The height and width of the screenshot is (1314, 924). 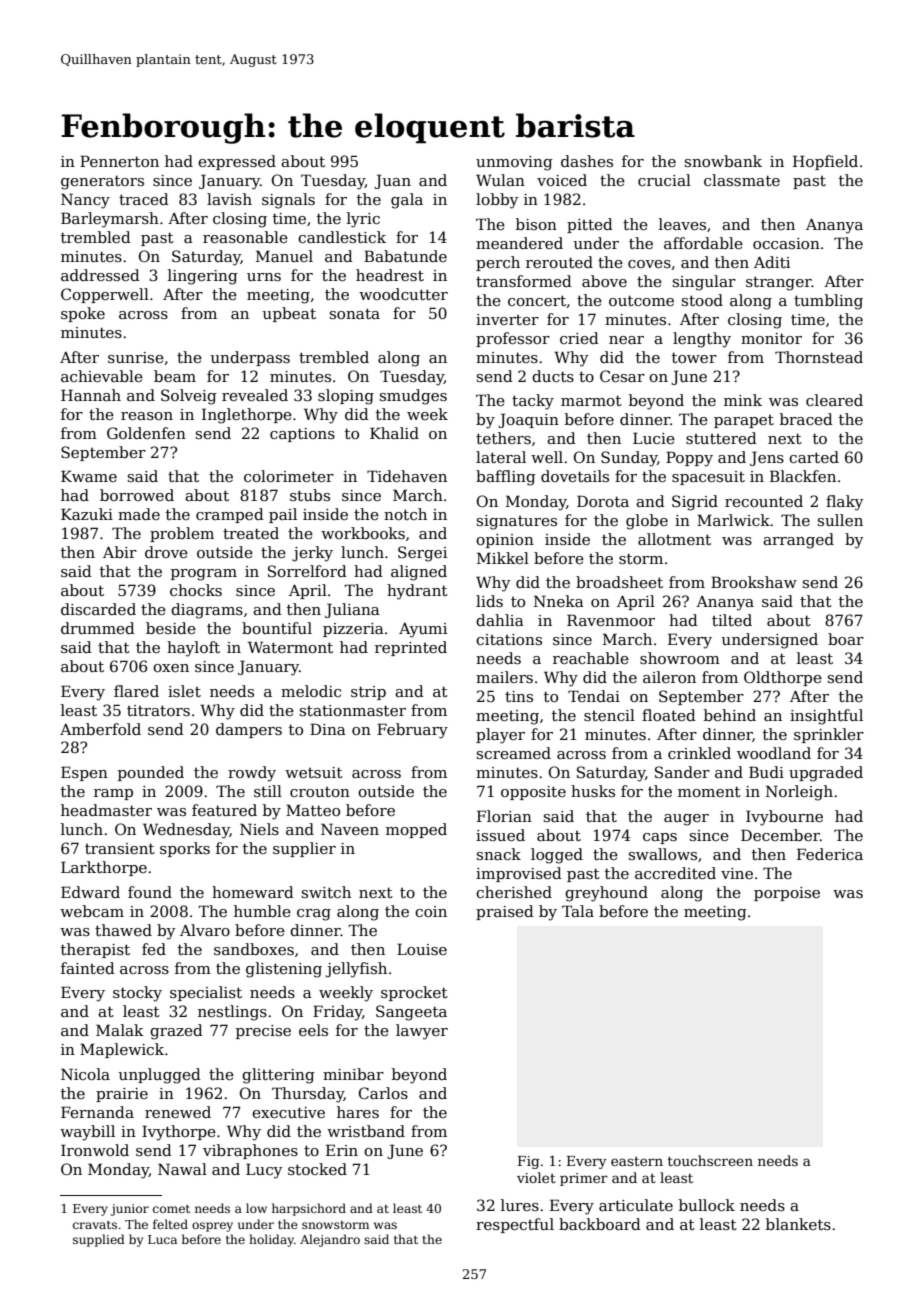 What do you see at coordinates (207, 611) in the screenshot?
I see `diagrams` at bounding box center [207, 611].
